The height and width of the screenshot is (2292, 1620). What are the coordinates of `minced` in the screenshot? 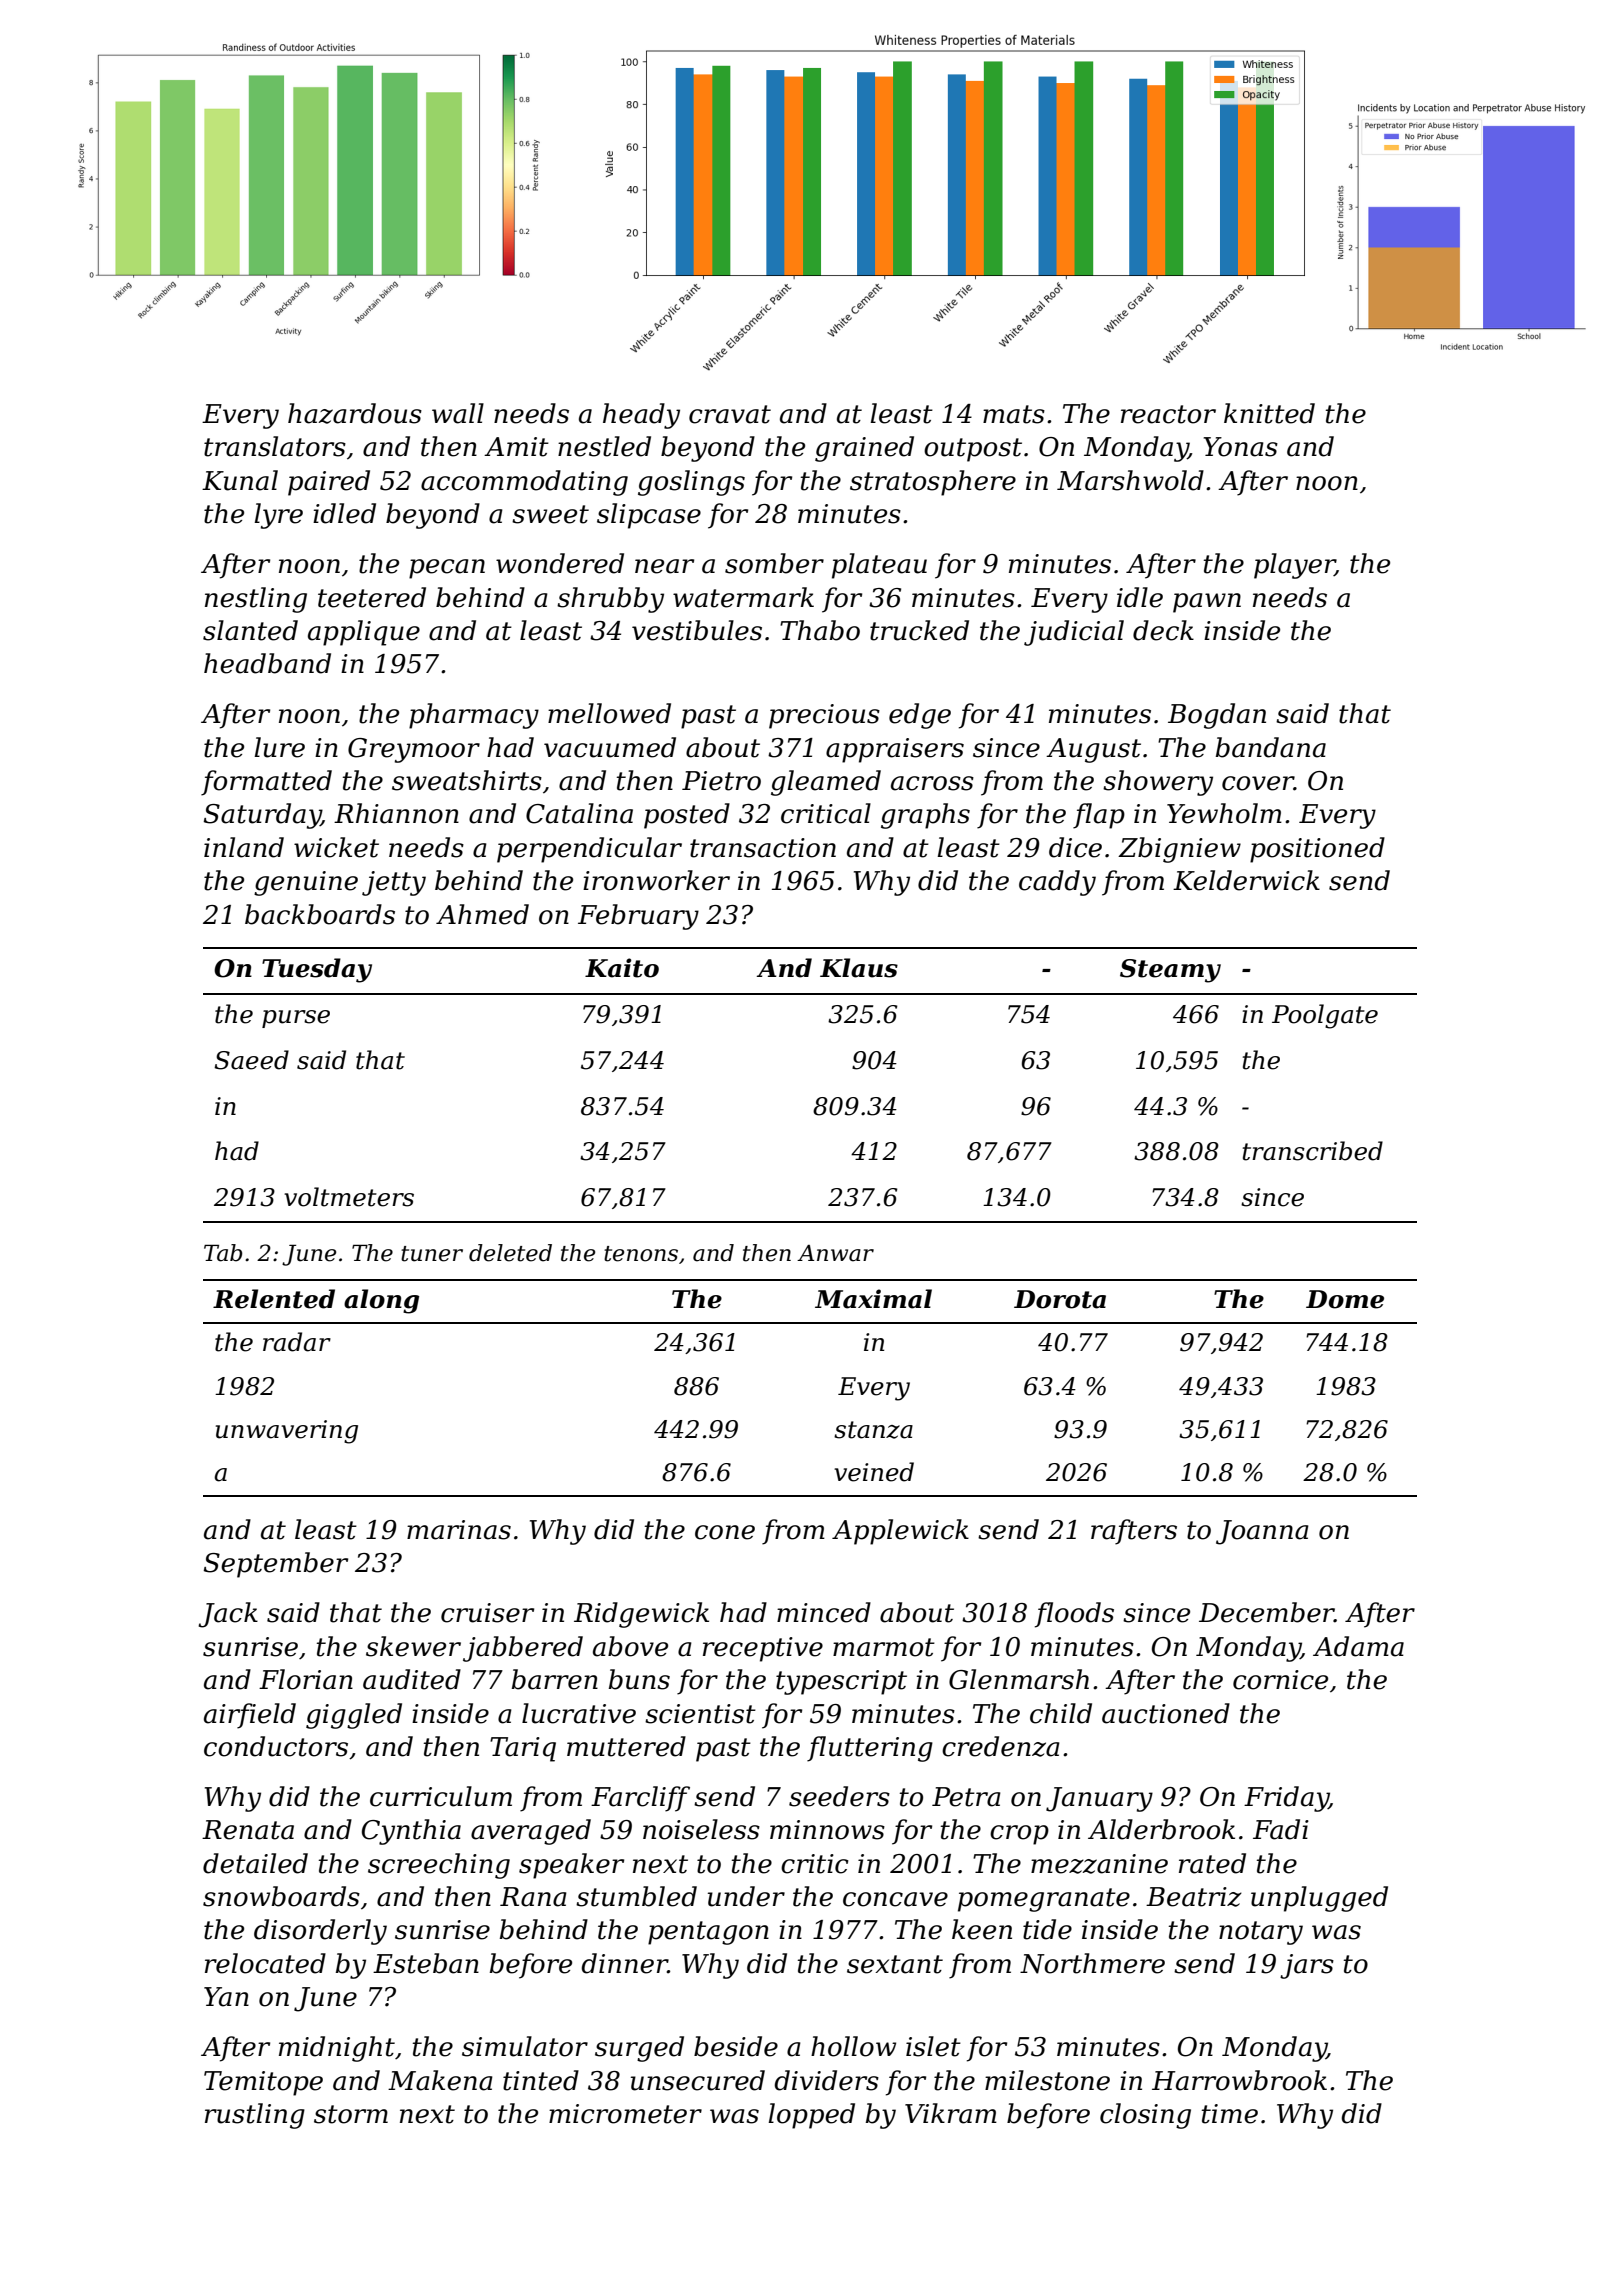 It's located at (824, 1612).
